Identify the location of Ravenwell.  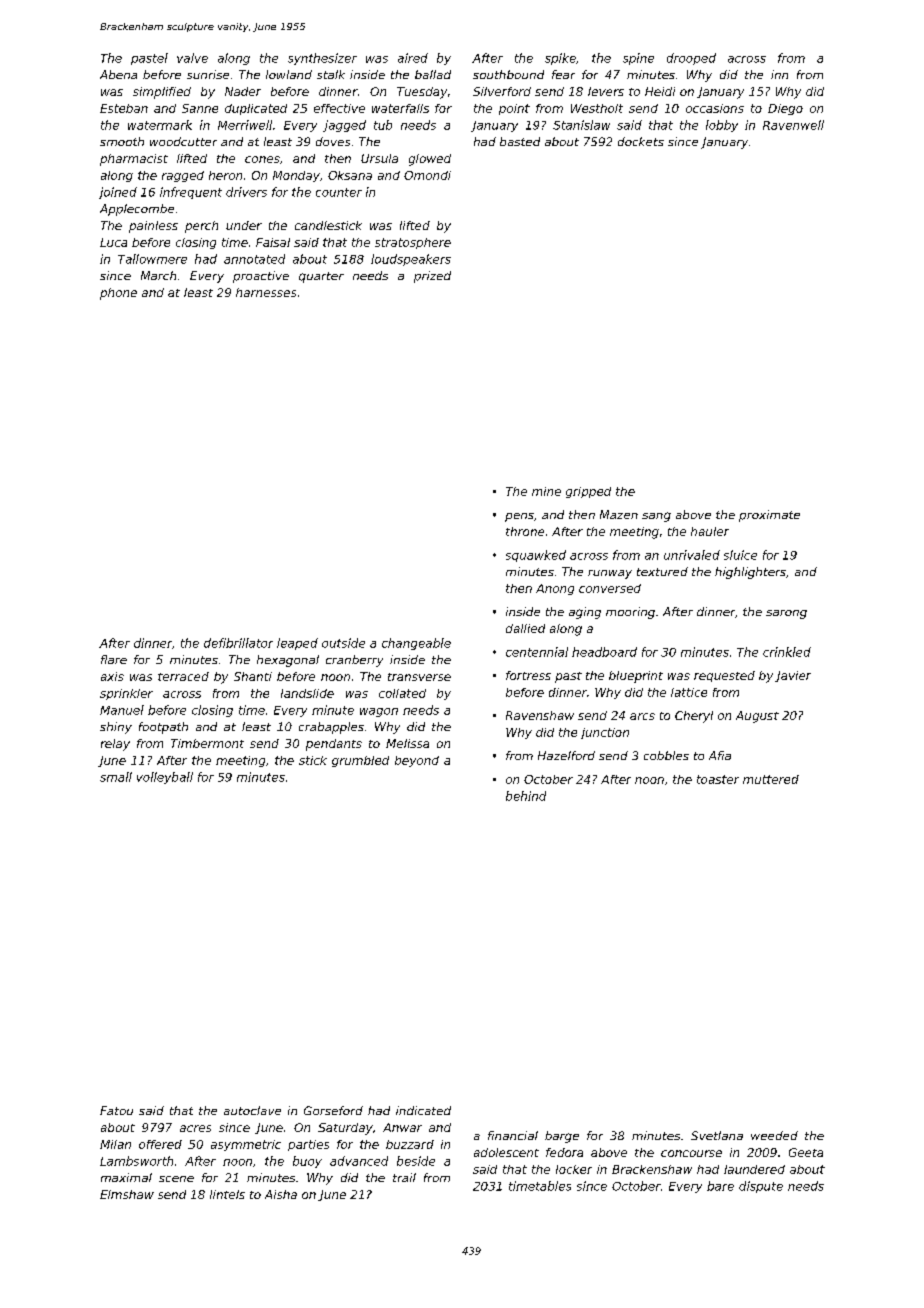
(793, 125).
